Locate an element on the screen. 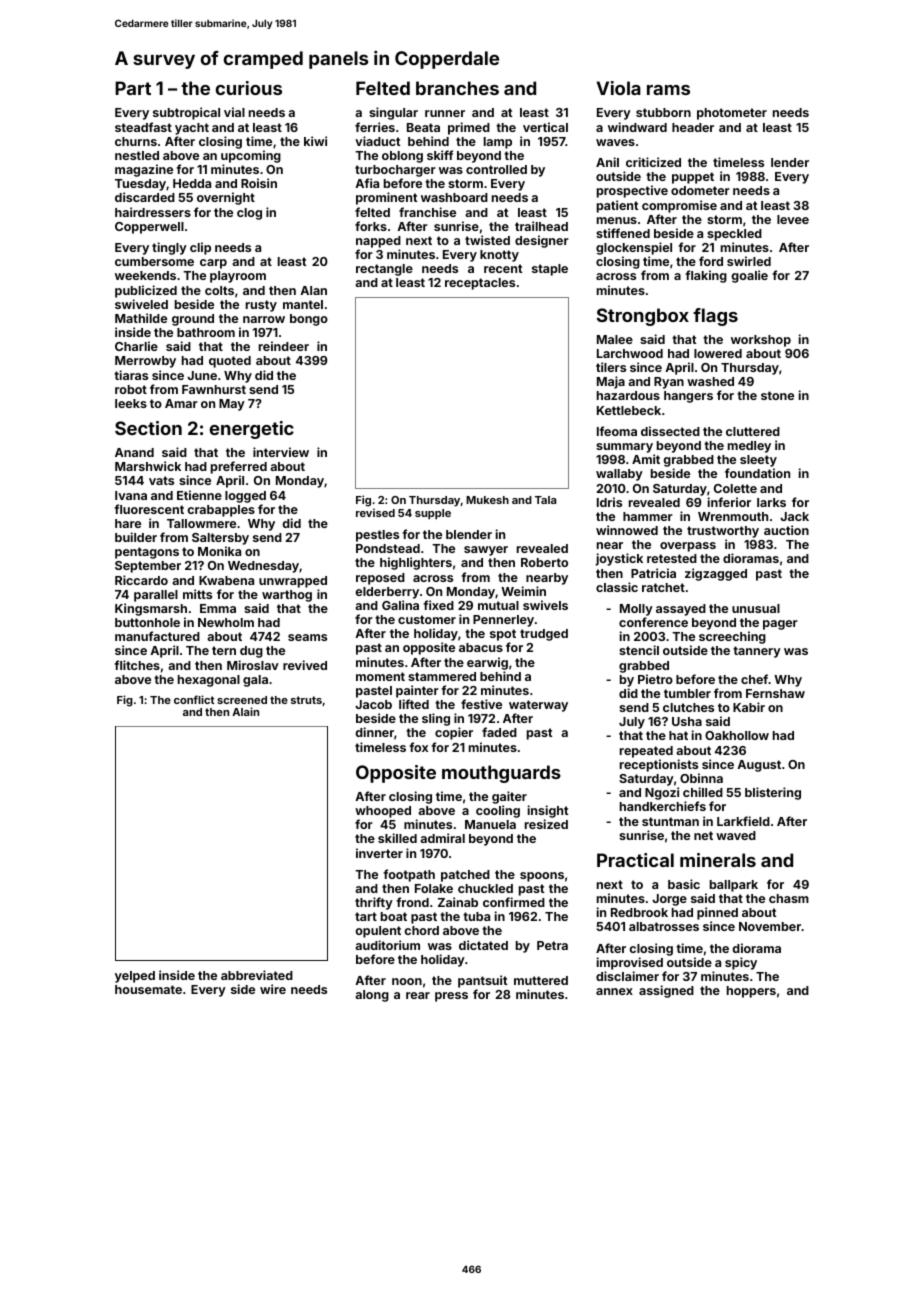  waved is located at coordinates (736, 835).
